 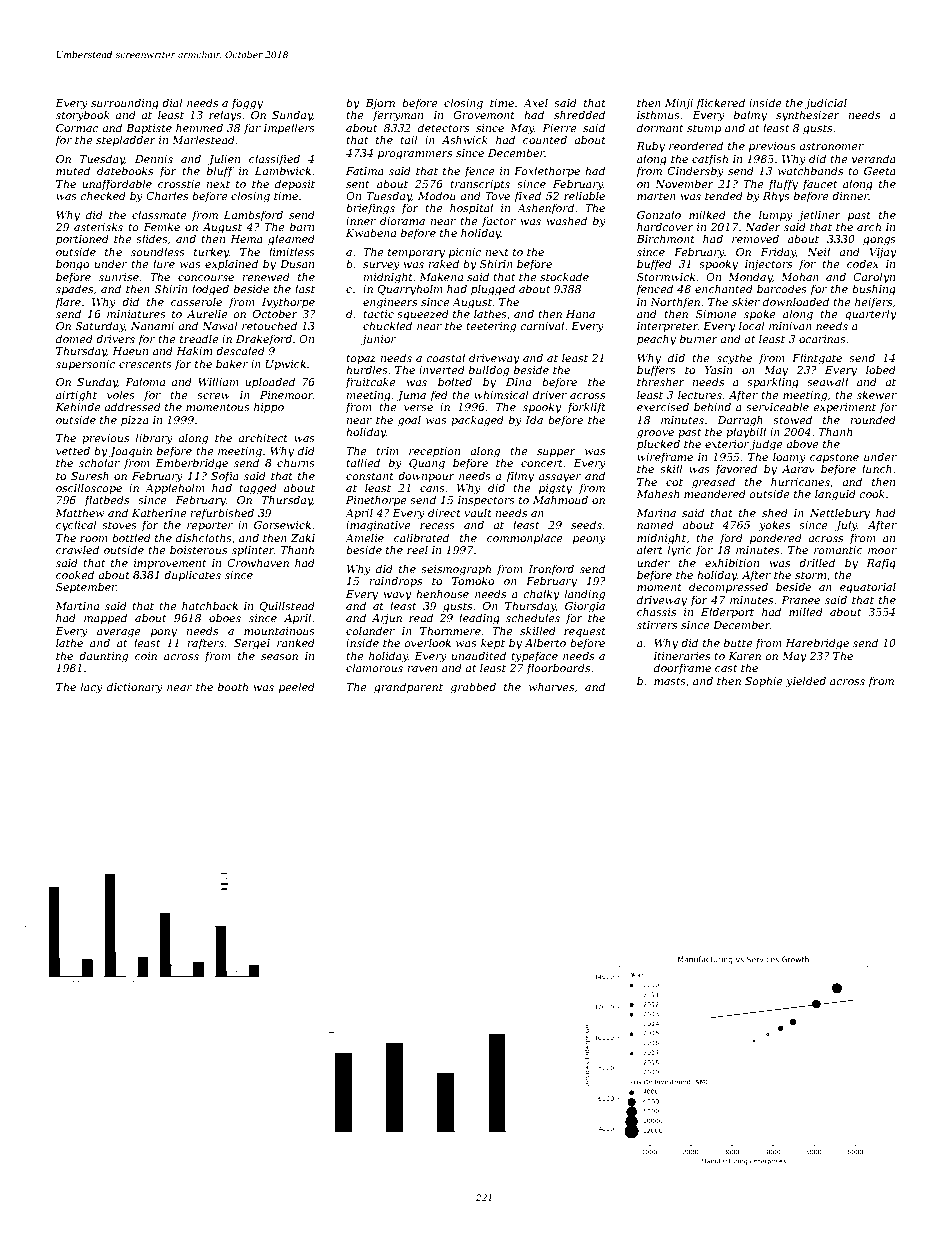 I want to click on booth, so click(x=233, y=686).
